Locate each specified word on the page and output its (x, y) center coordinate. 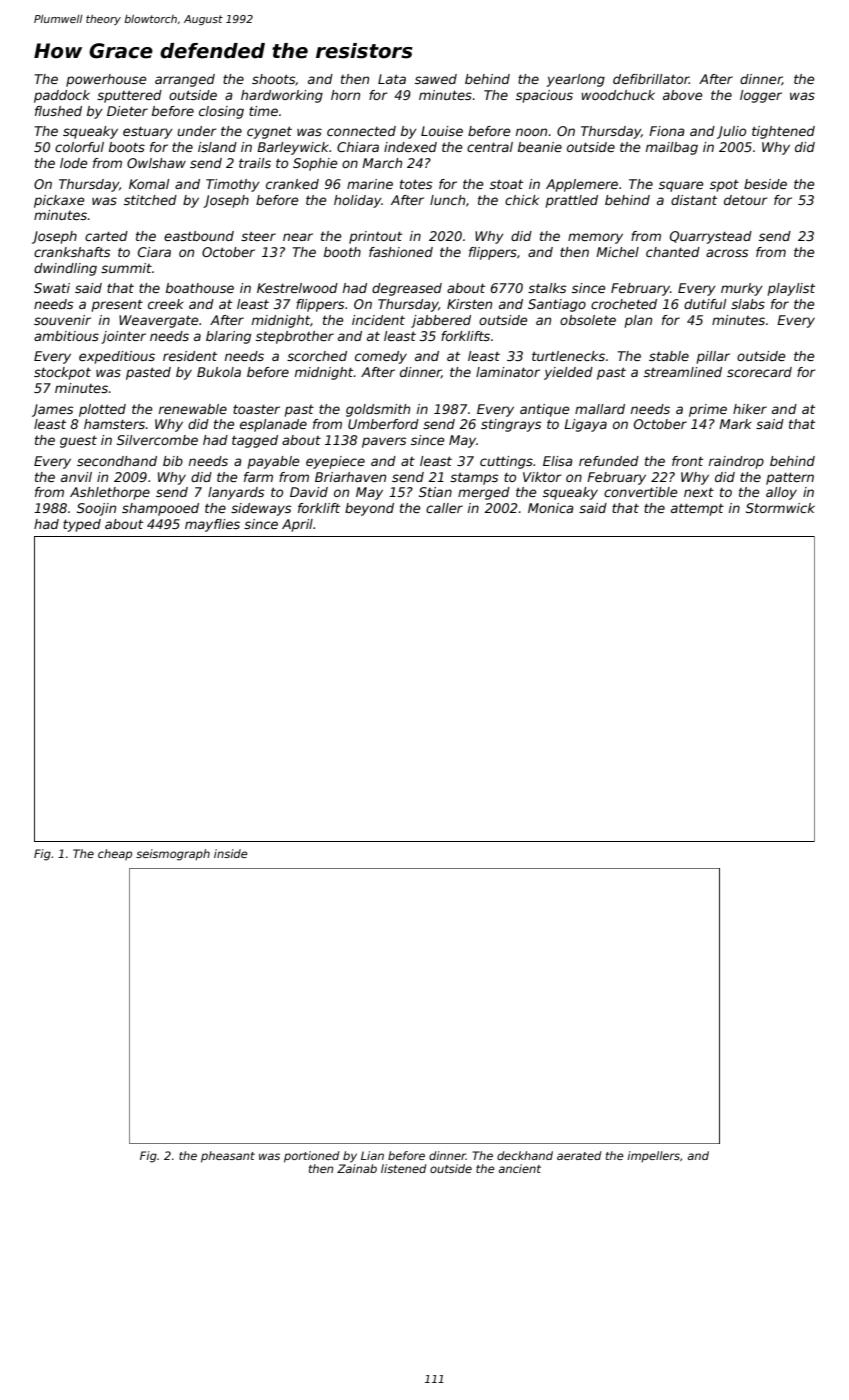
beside (765, 184)
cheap (115, 854)
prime (708, 410)
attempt (697, 509)
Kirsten (469, 304)
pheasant (228, 1157)
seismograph (173, 855)
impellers (653, 1156)
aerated (579, 1155)
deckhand (525, 1155)
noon (531, 132)
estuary (148, 132)
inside (231, 853)
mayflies (212, 525)
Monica (551, 508)
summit (126, 268)
